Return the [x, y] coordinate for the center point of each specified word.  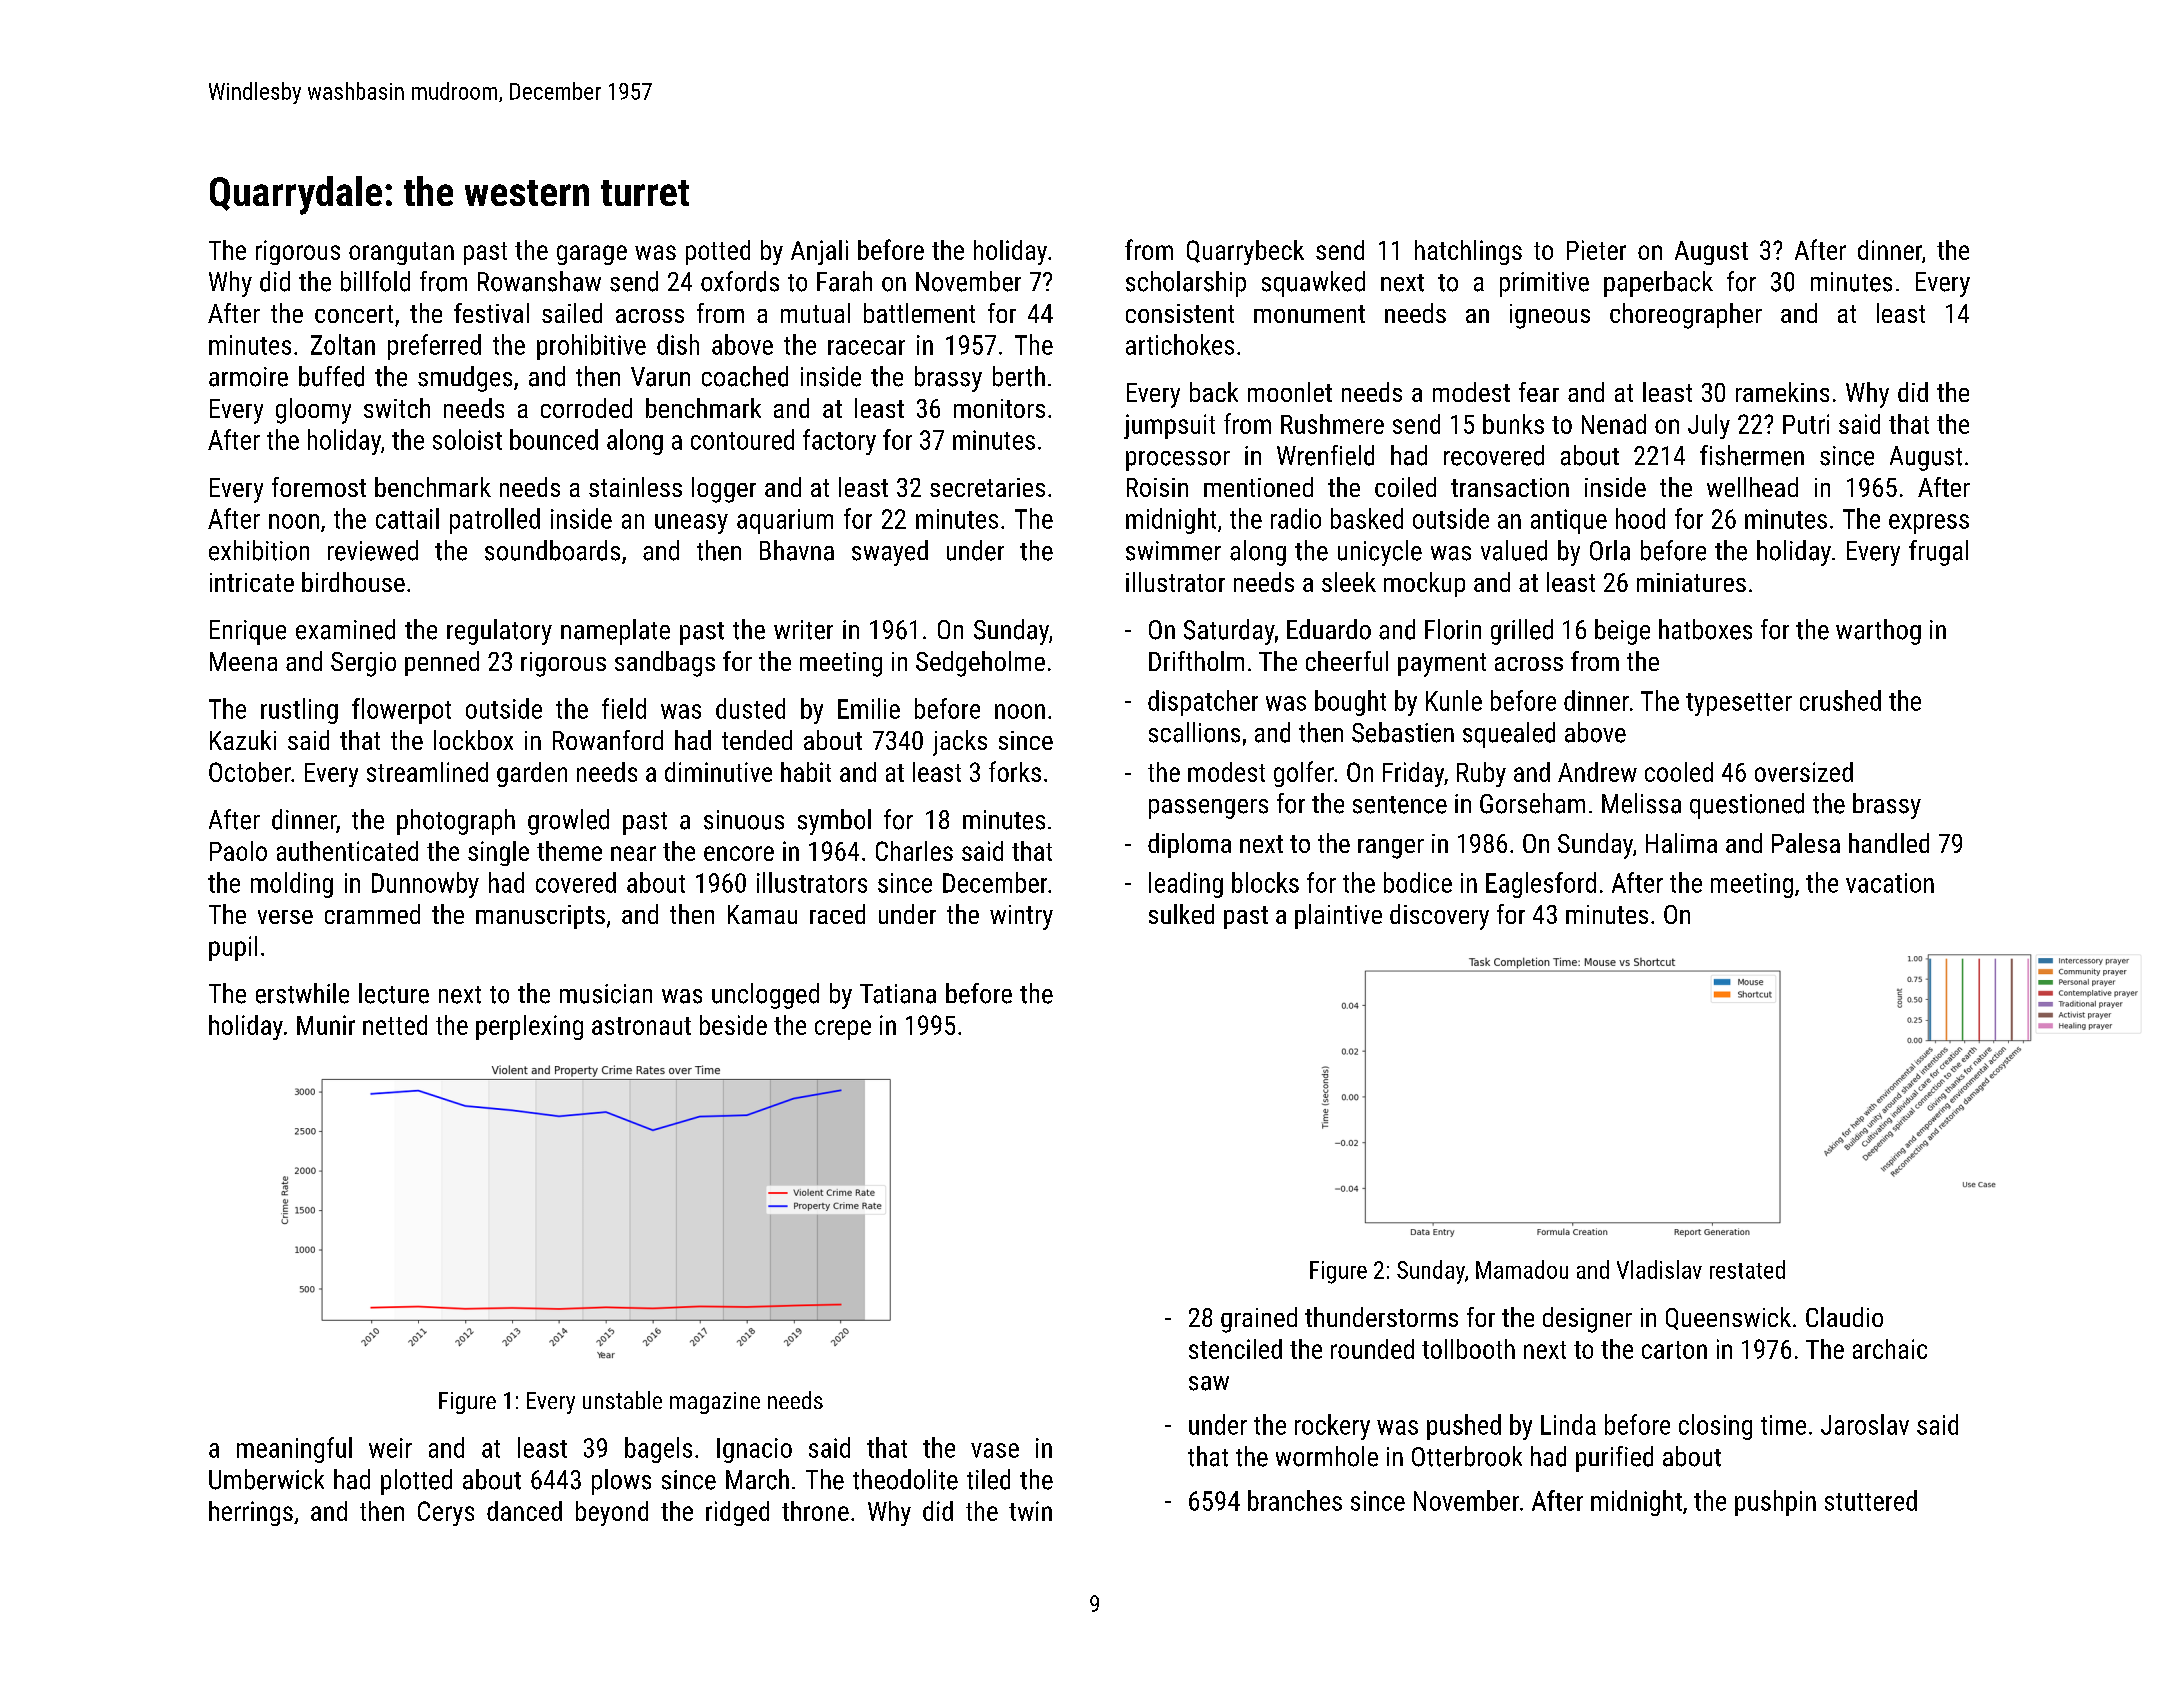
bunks [1513, 424]
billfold [375, 281]
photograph [456, 822]
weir [390, 1448]
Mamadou [1522, 1269]
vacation [1890, 883]
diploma [1189, 845]
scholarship [1186, 284]
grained [1259, 1320]
